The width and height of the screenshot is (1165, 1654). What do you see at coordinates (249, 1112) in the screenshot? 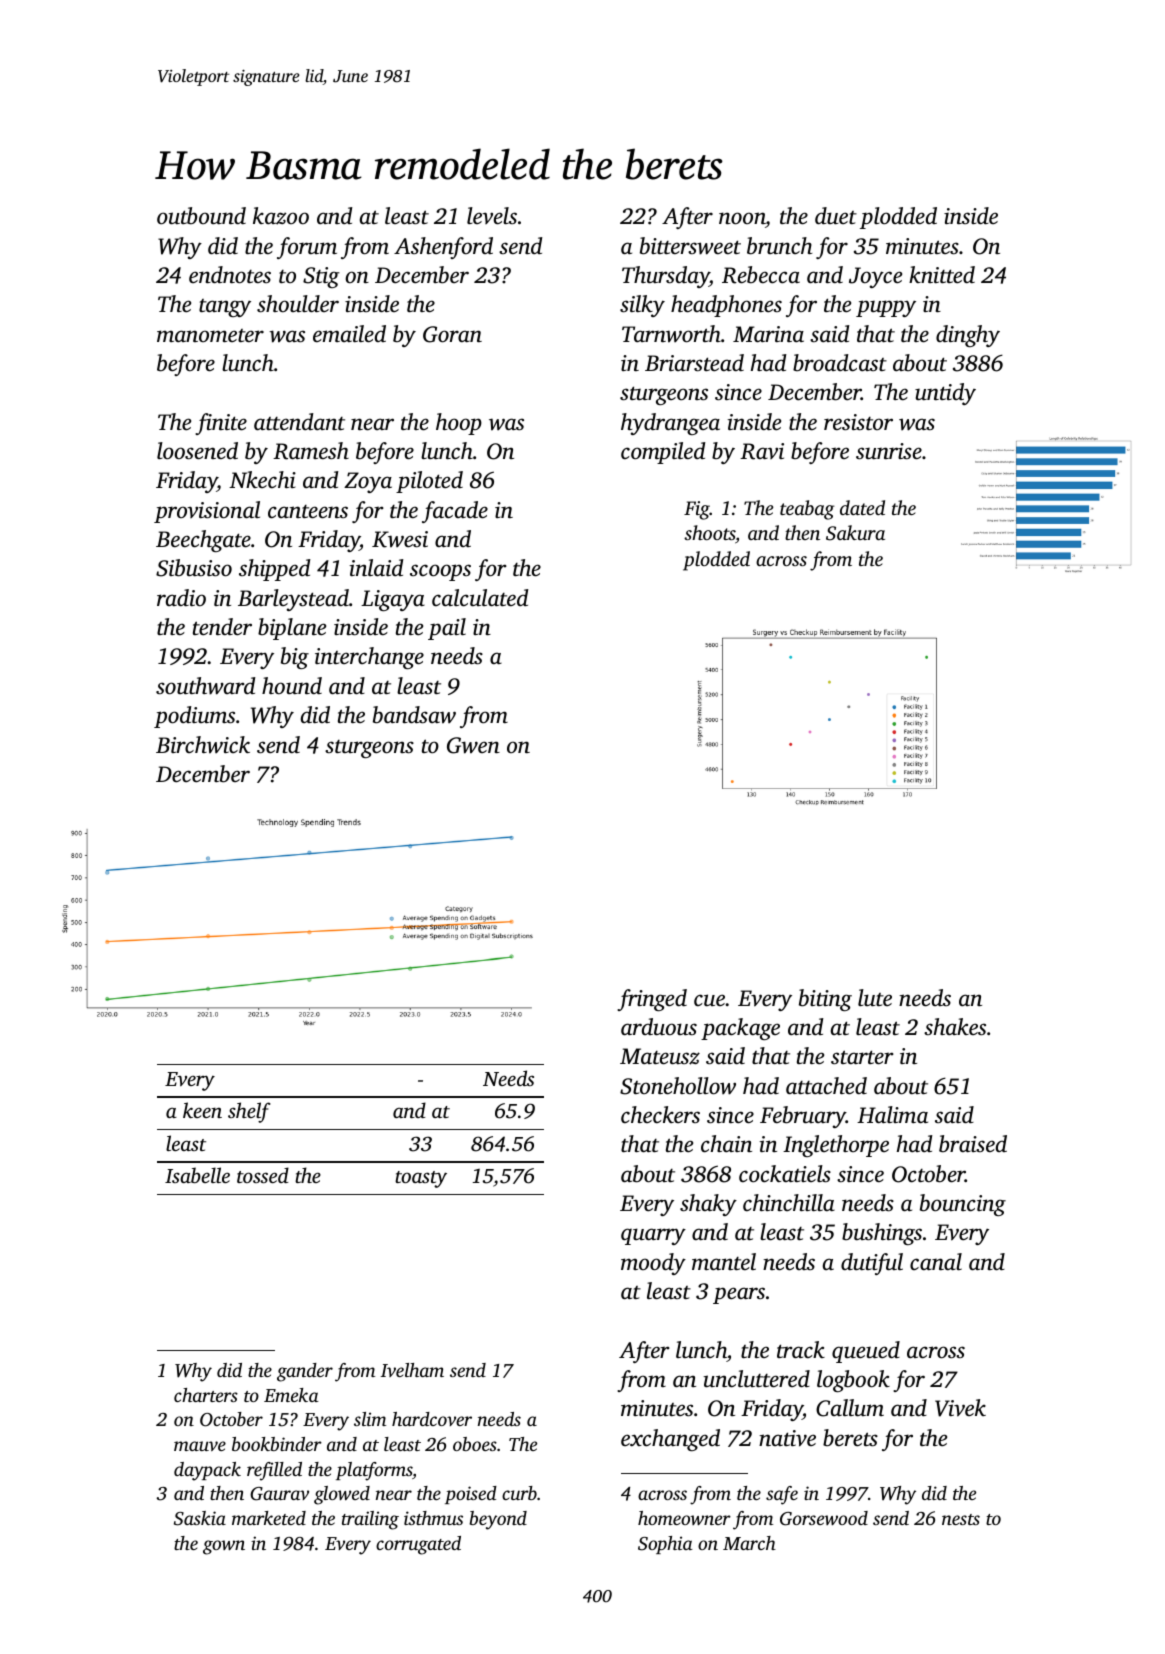
I see `shelf` at bounding box center [249, 1112].
